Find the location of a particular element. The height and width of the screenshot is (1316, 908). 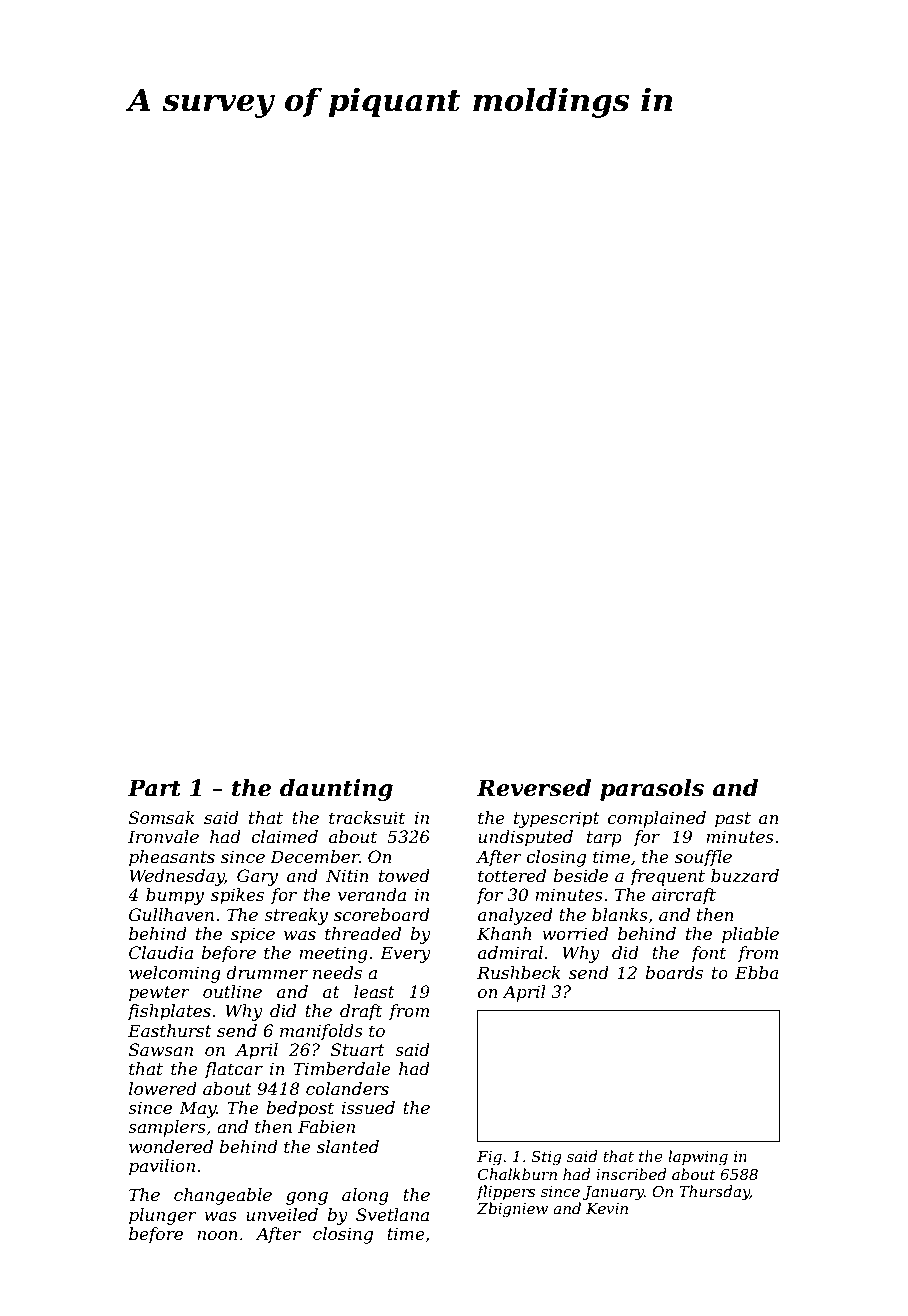

Claudia is located at coordinates (161, 952).
